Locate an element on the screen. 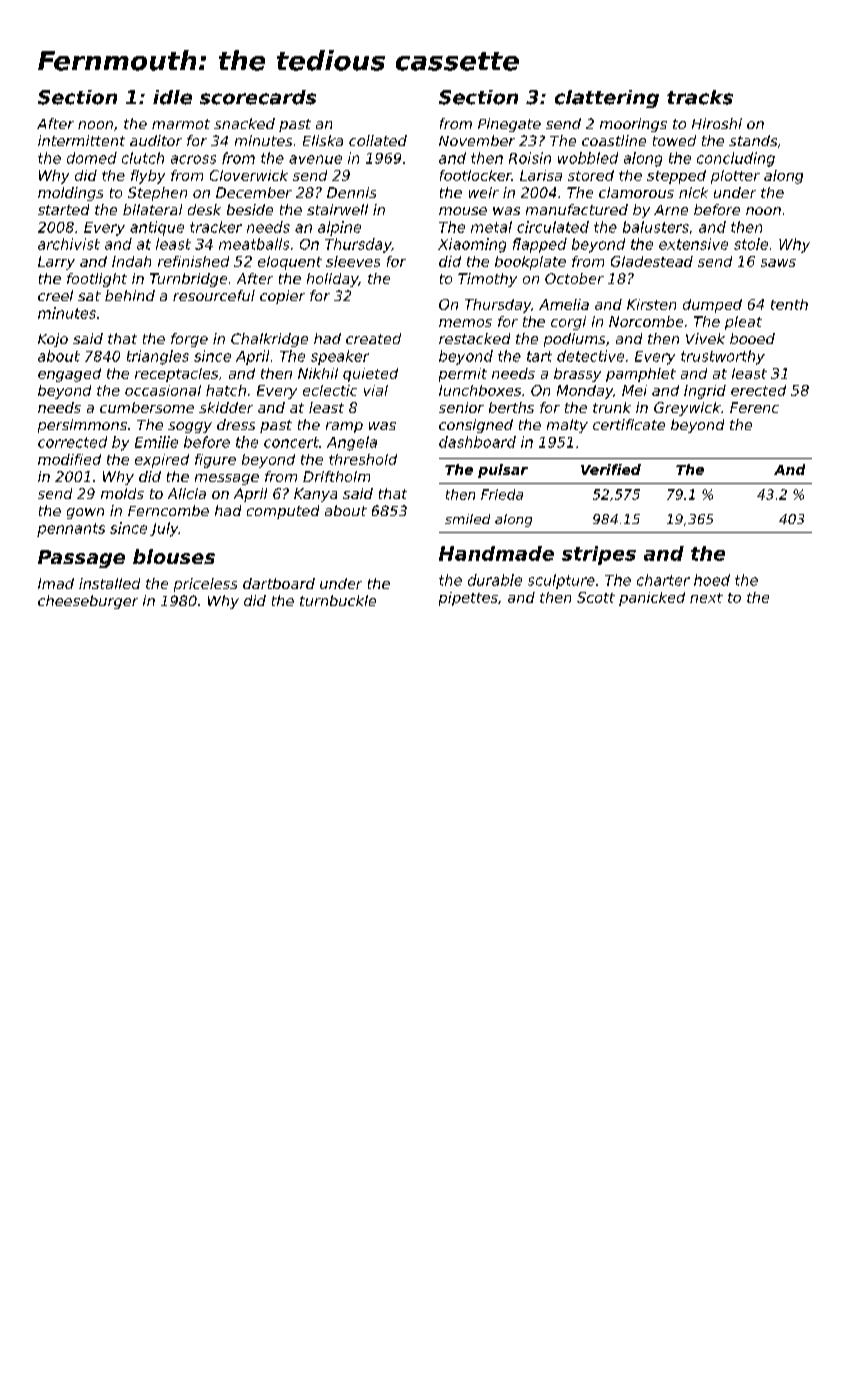 This screenshot has height=1400, width=849. erected is located at coordinates (758, 390).
